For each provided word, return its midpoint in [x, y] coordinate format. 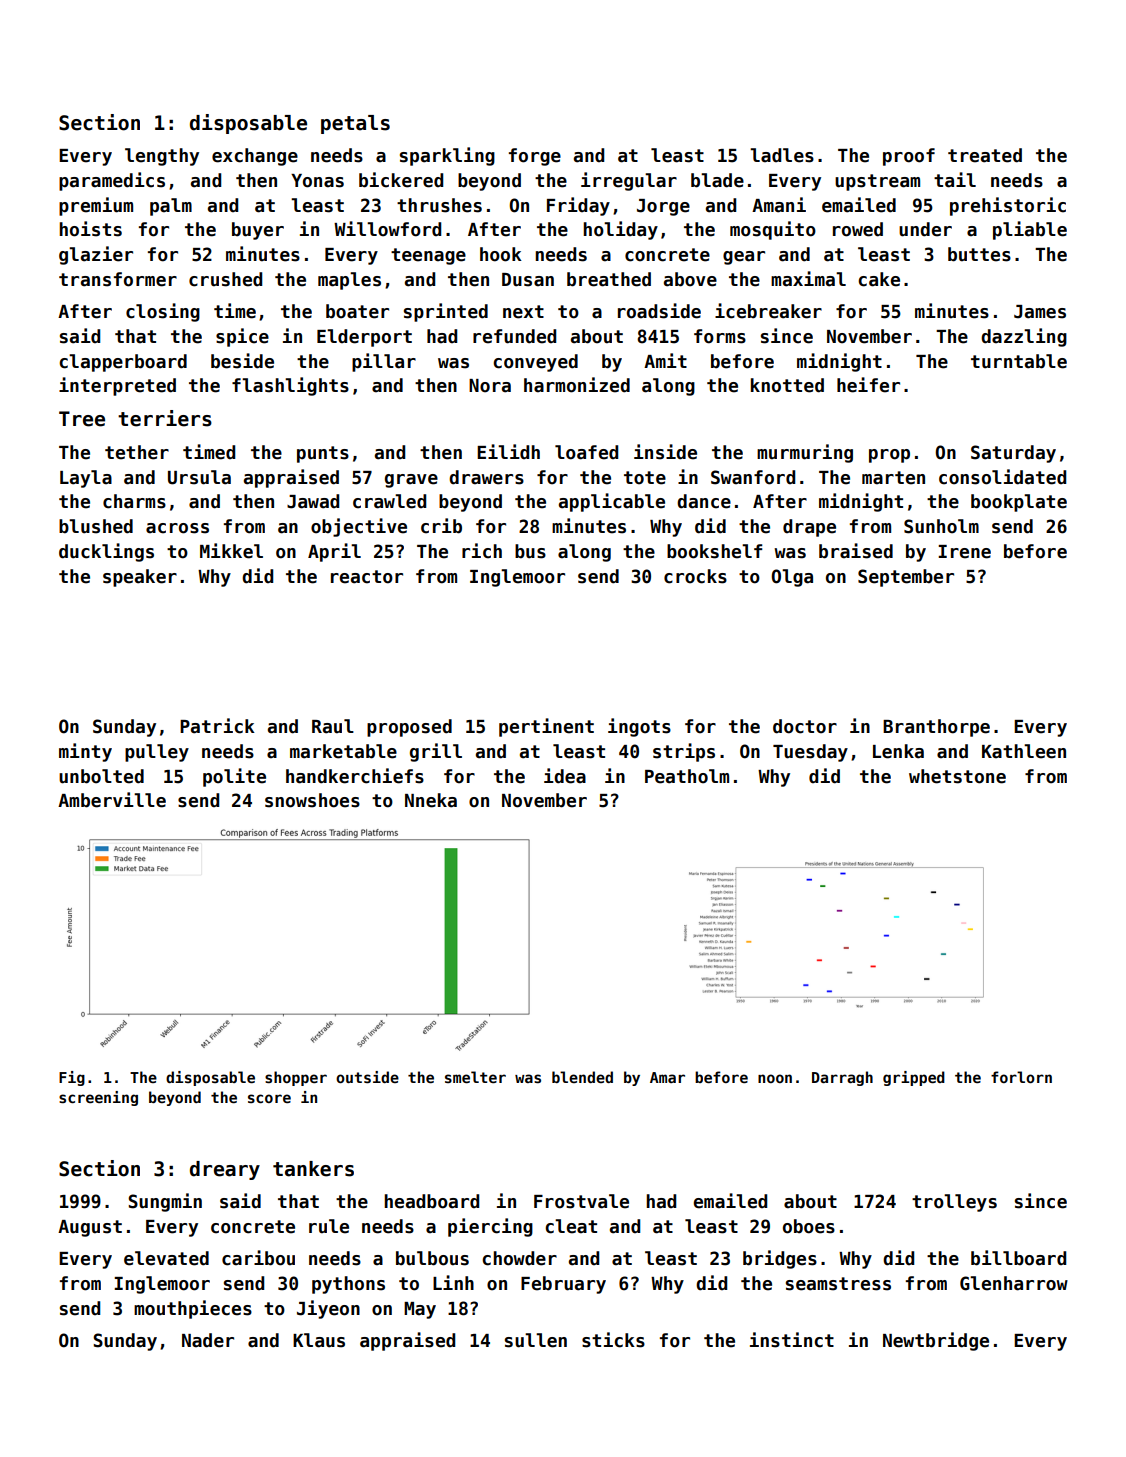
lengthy [162, 157]
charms [134, 501]
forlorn [1021, 1077]
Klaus [319, 1340]
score [269, 1098]
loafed [586, 452]
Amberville [112, 800]
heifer [868, 385]
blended [582, 1077]
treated [985, 155]
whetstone [957, 776]
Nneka [431, 800]
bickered [401, 180]
